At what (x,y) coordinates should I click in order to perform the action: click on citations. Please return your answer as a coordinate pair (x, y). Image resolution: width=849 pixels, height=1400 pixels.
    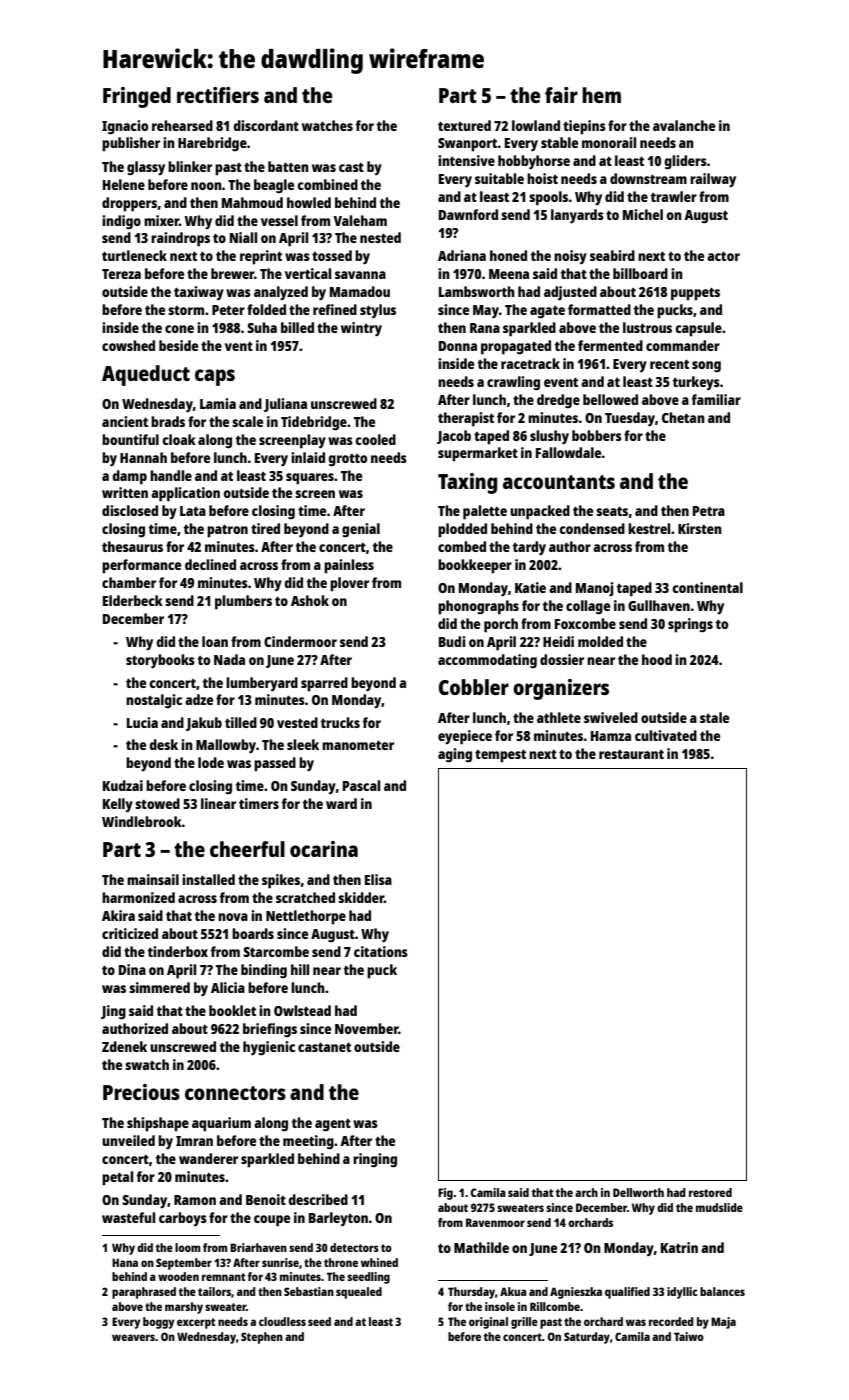
    Looking at the image, I should click on (381, 951).
